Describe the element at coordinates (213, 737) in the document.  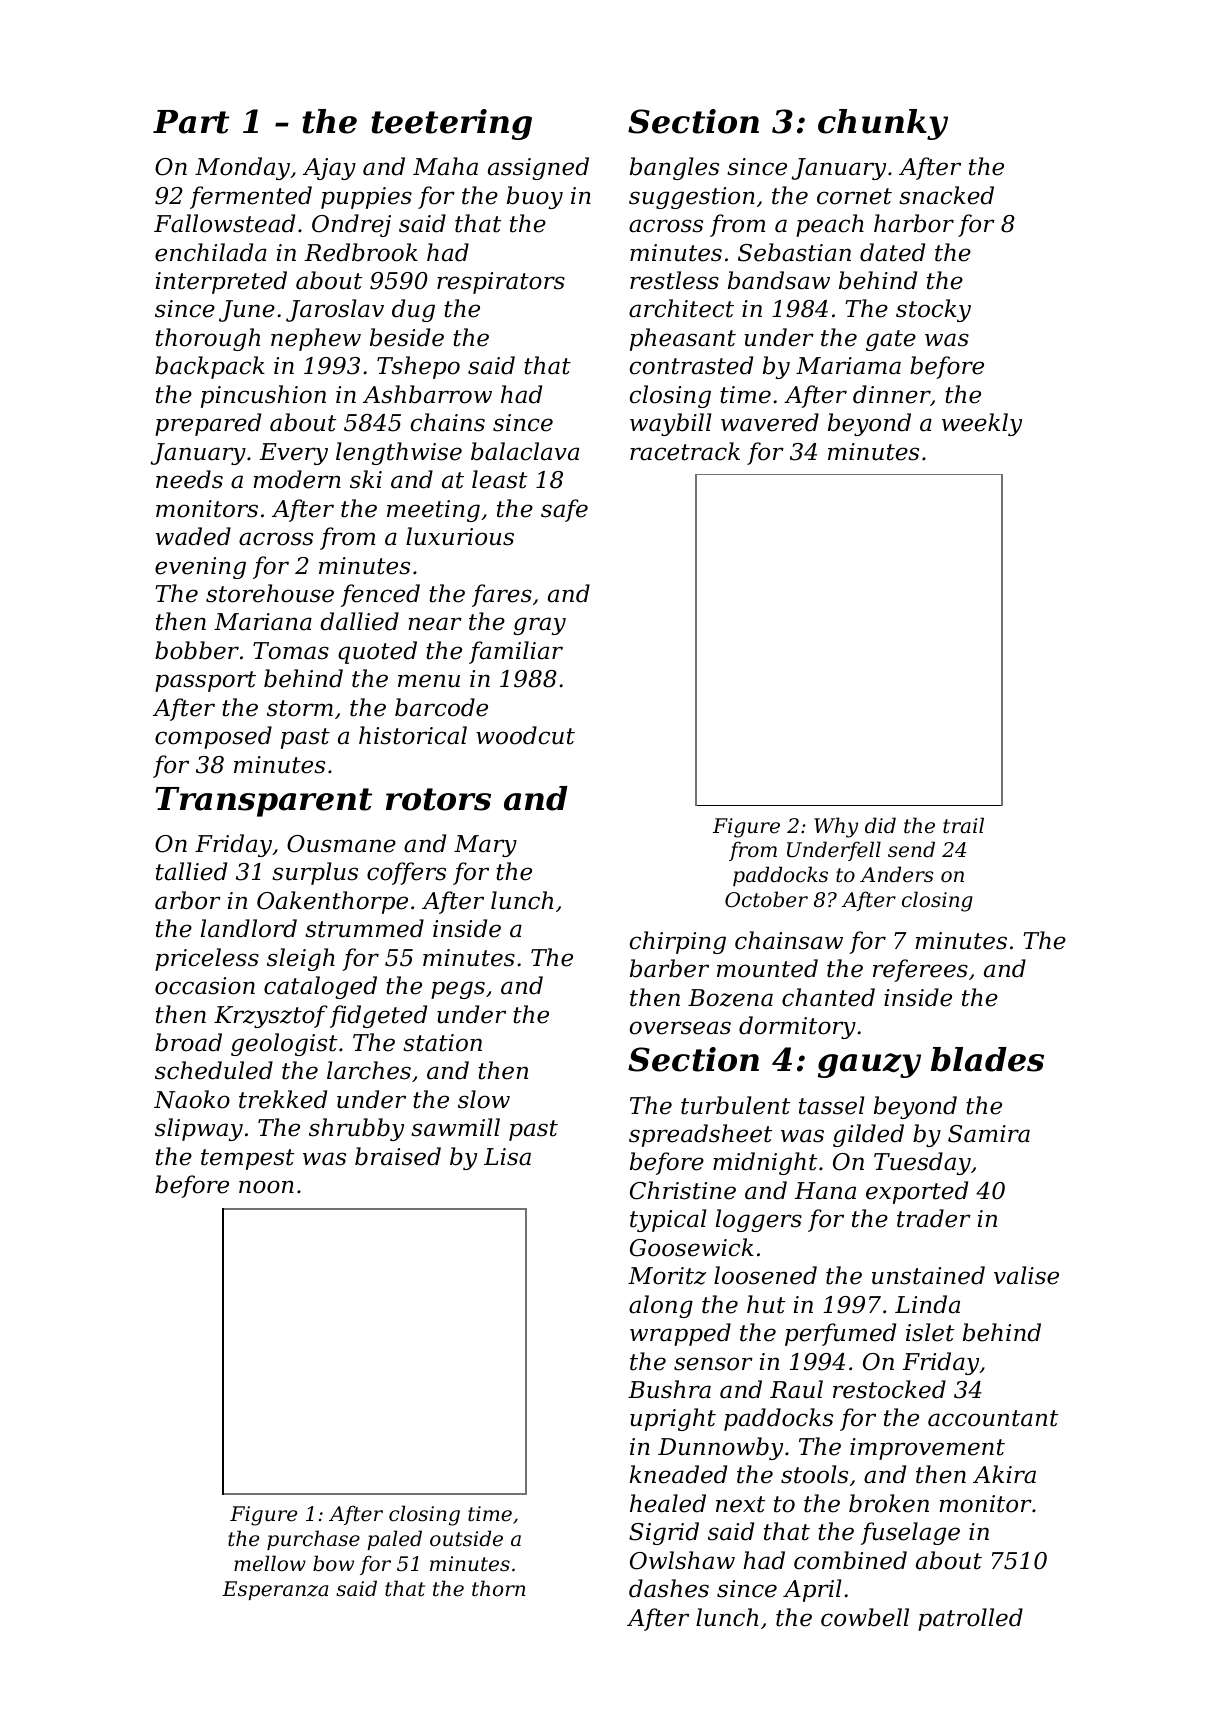
I see `composed` at that location.
